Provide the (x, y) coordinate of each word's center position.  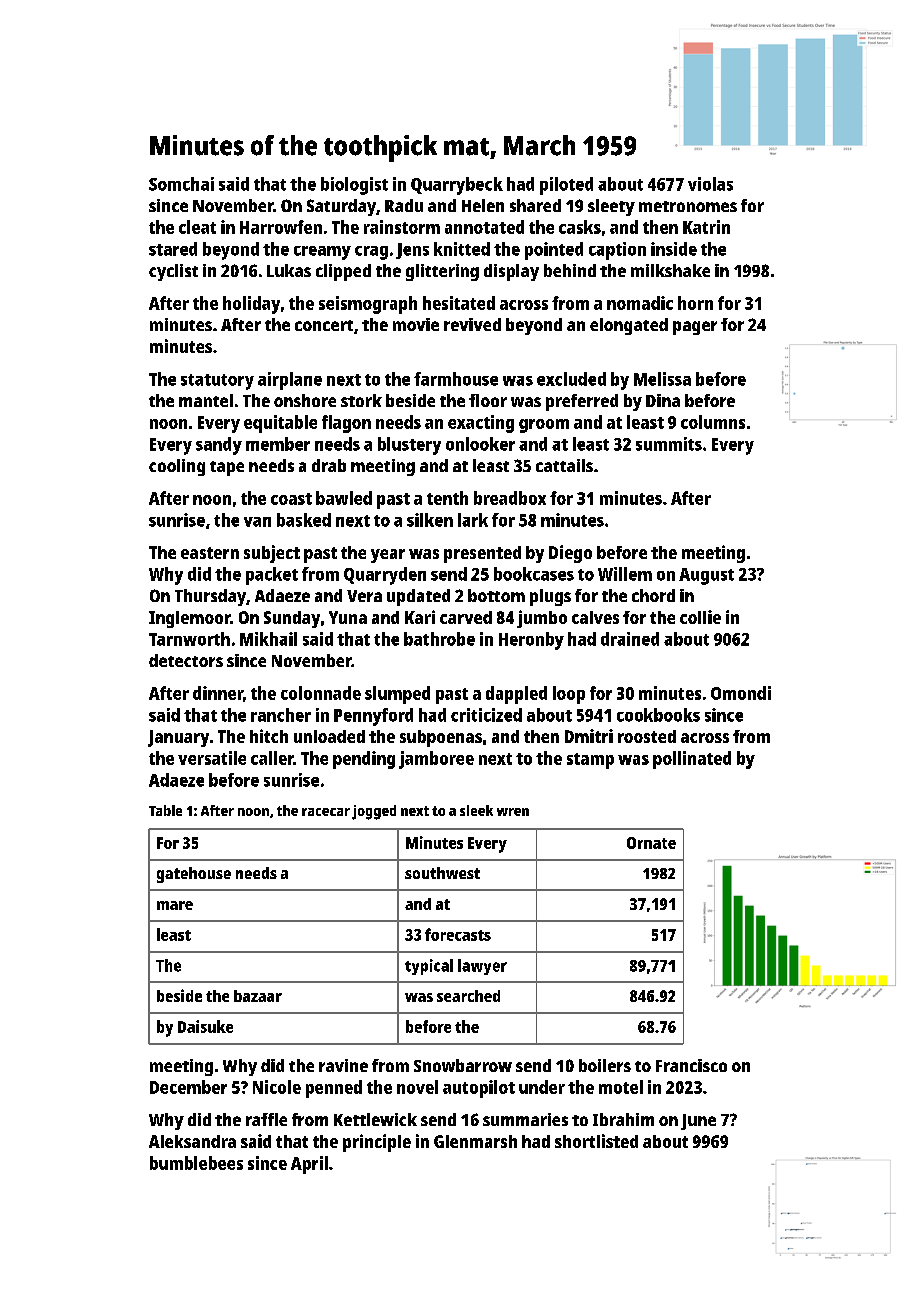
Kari (420, 617)
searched (468, 996)
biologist (354, 186)
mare (175, 905)
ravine (343, 1065)
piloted (566, 186)
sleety (611, 207)
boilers (605, 1065)
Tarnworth (189, 639)
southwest (442, 873)
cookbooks (658, 715)
